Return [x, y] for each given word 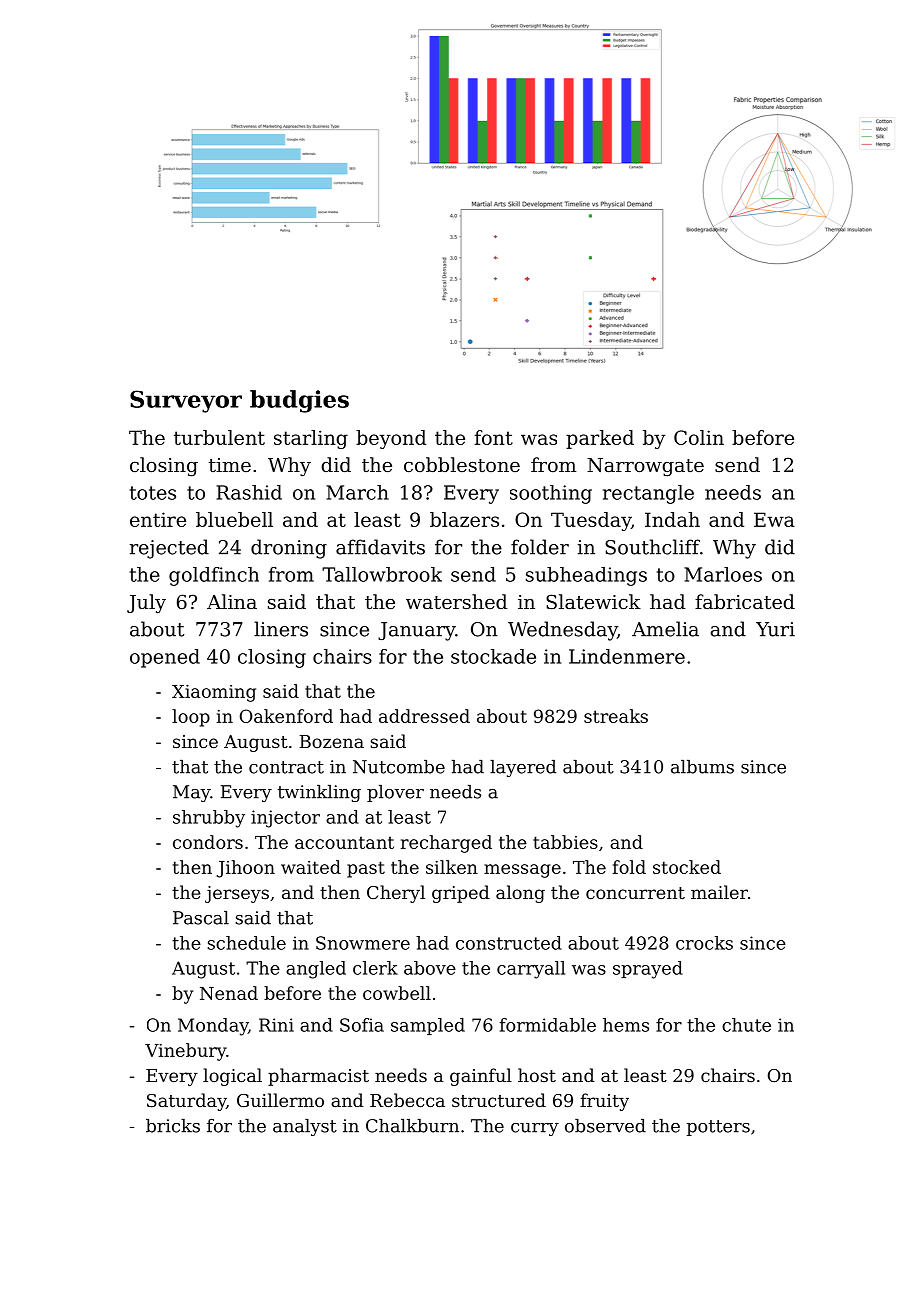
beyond [391, 439]
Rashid [249, 492]
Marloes [723, 574]
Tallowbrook [382, 574]
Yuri [775, 629]
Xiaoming [214, 693]
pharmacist [318, 1077]
